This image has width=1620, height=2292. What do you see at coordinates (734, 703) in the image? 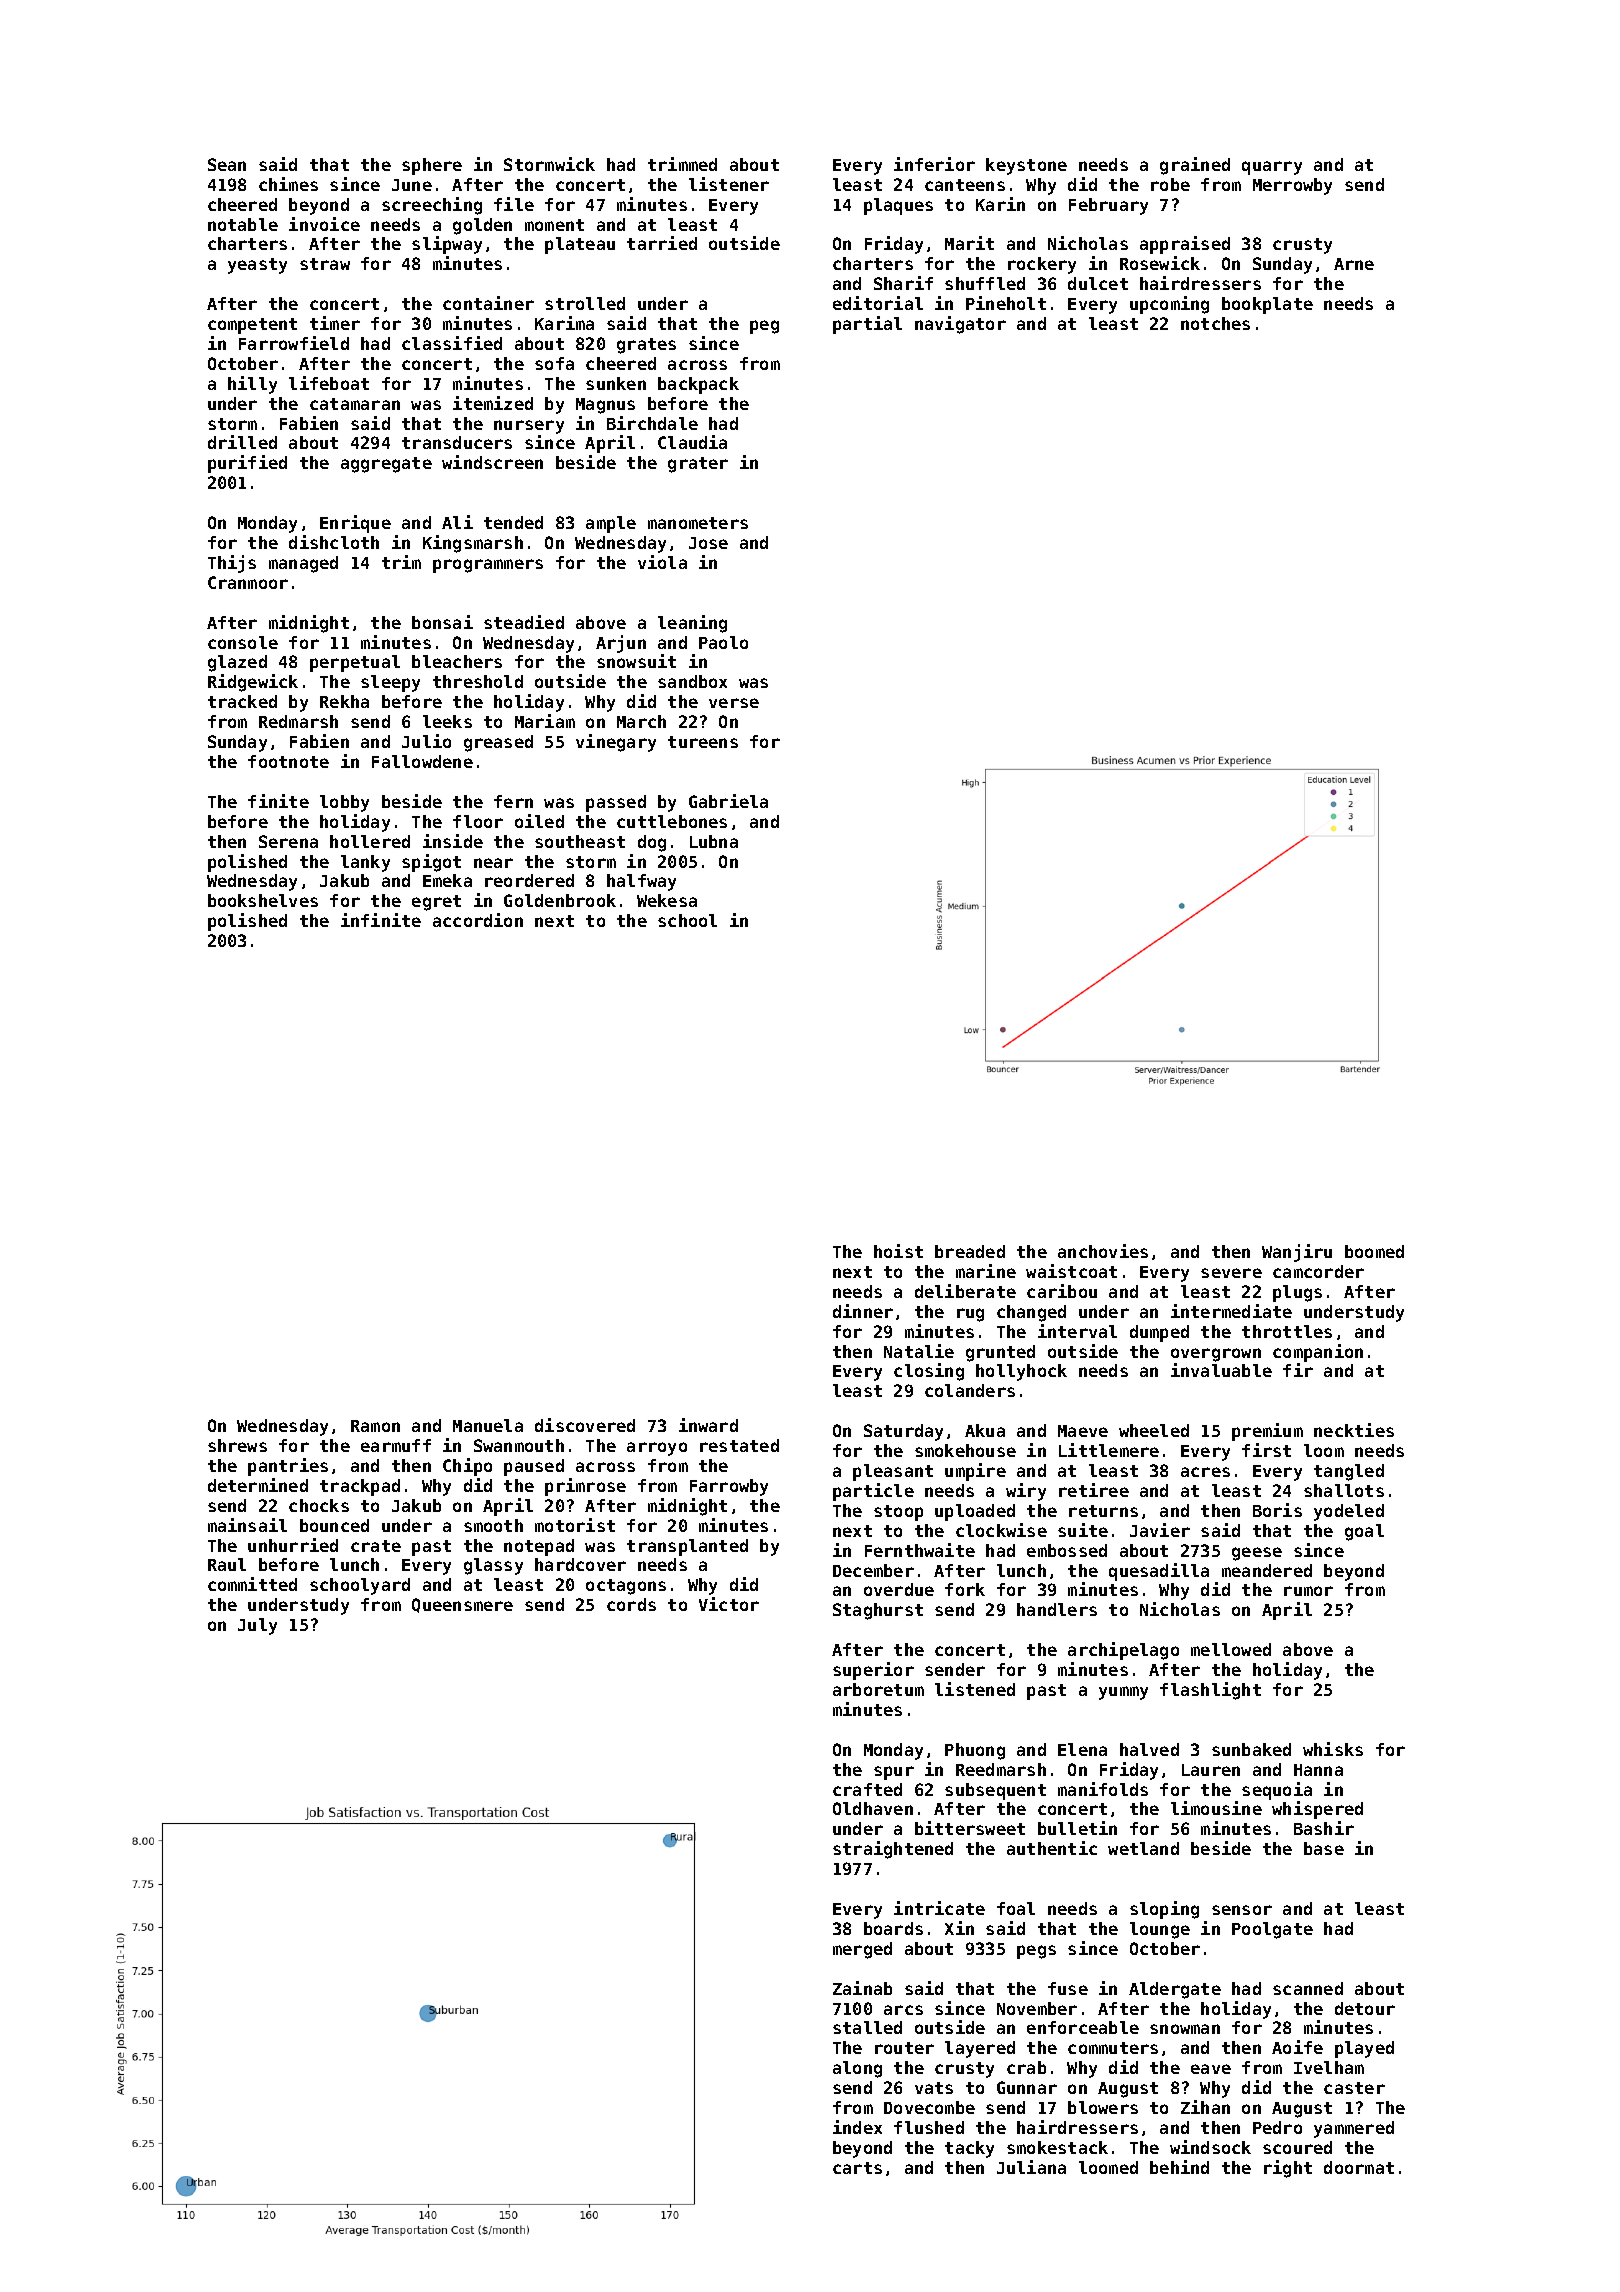
I see `verse` at bounding box center [734, 703].
